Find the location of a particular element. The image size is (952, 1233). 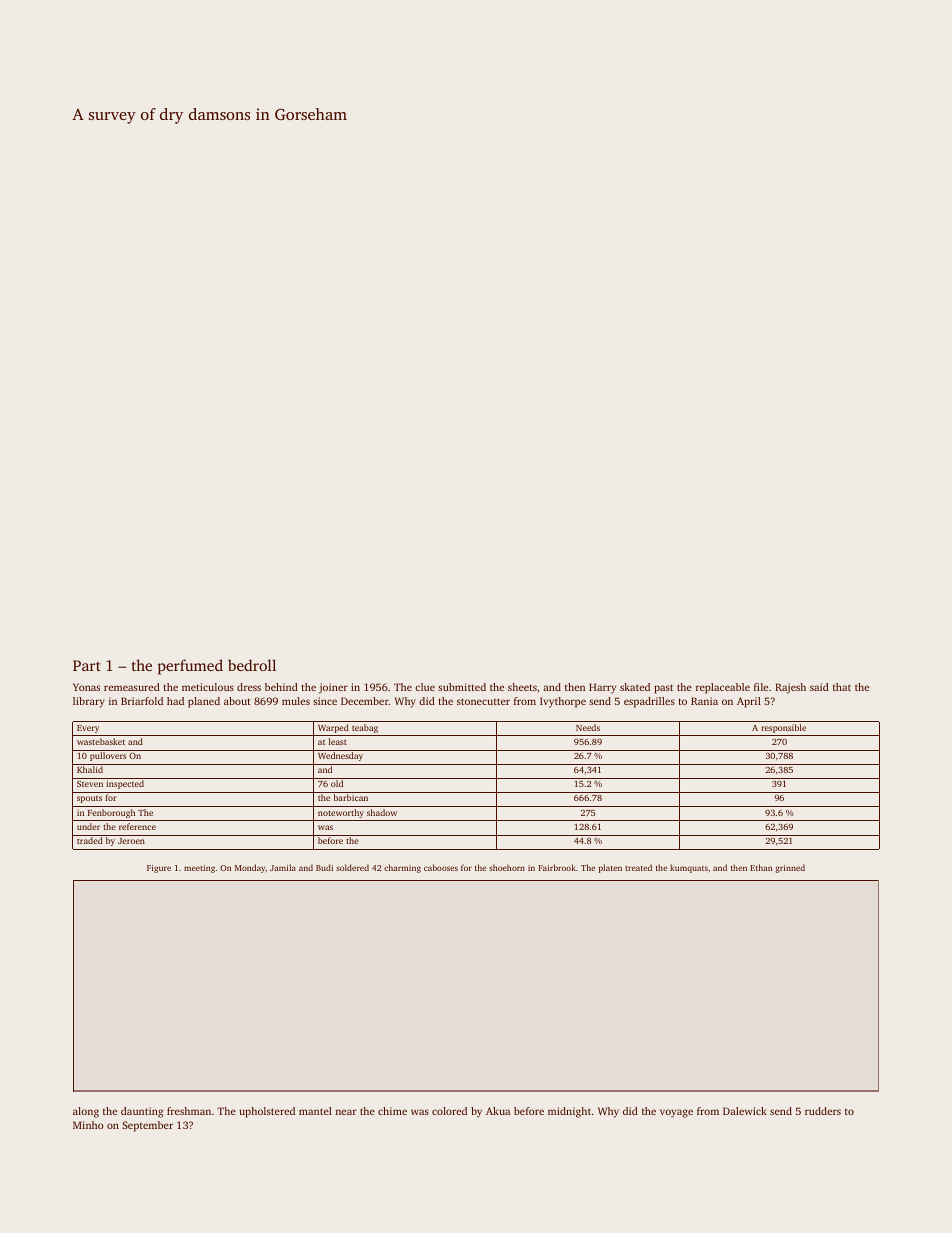

Monday is located at coordinates (250, 868).
